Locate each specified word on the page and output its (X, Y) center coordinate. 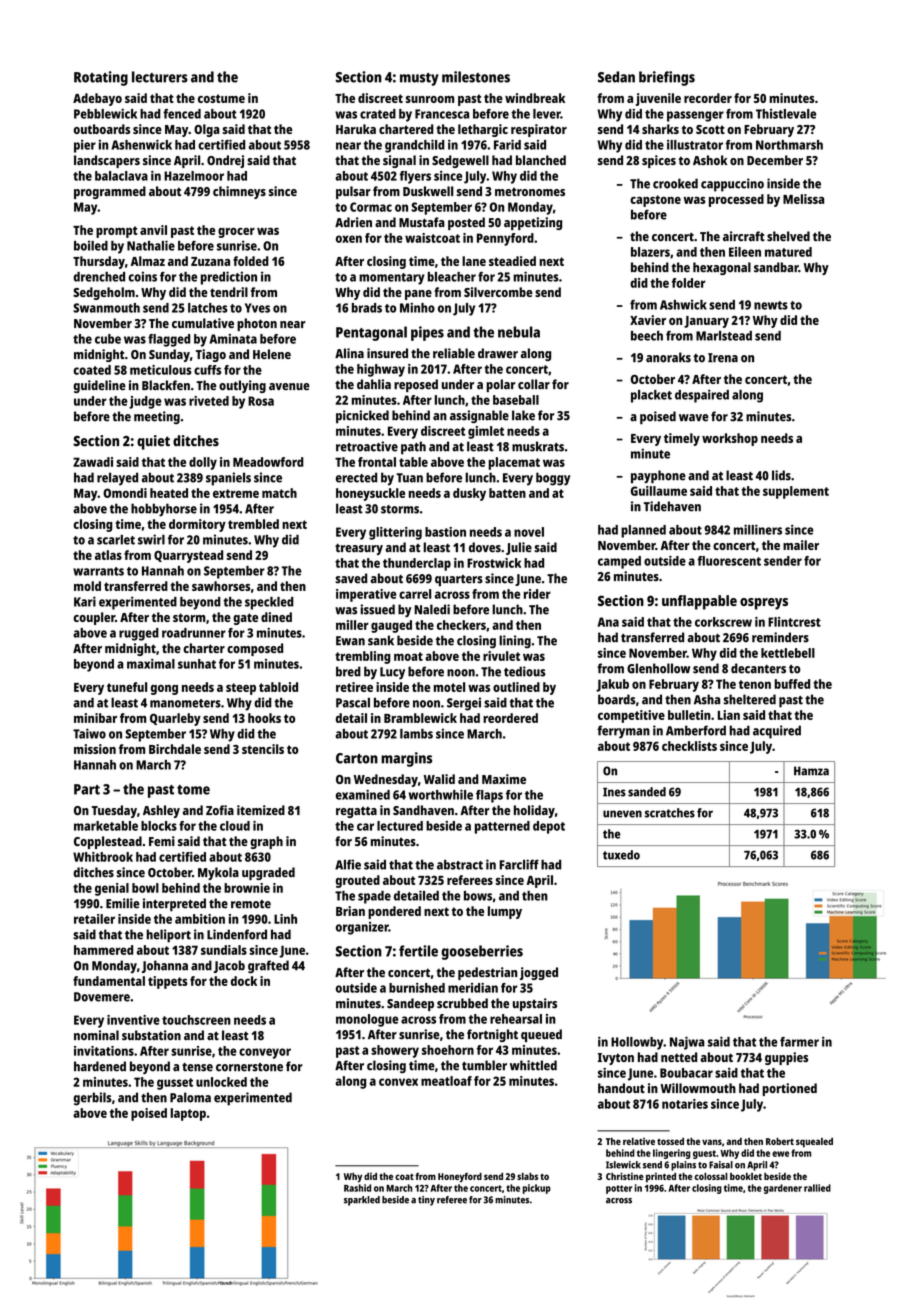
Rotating (101, 78)
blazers (650, 252)
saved (351, 578)
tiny (426, 1201)
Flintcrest (794, 622)
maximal (151, 664)
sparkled (362, 1201)
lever (547, 114)
